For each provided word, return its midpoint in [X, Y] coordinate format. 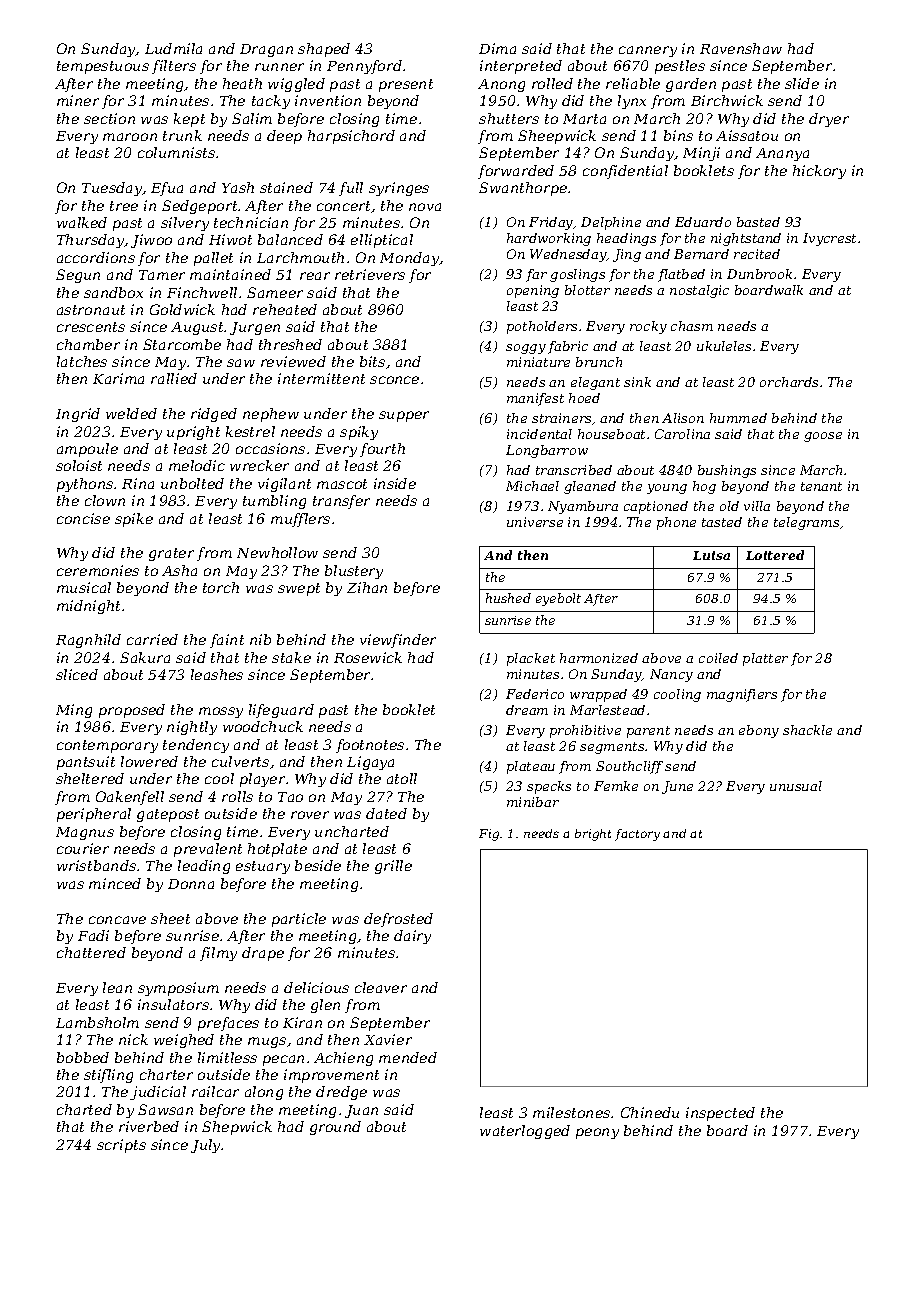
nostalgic [699, 291]
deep [284, 137]
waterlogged [525, 1132]
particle [299, 920]
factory [637, 835]
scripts [121, 1146]
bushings [727, 471]
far [536, 275]
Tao [290, 797]
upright [193, 433]
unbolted [192, 483]
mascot [342, 484]
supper [404, 416]
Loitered [775, 555]
